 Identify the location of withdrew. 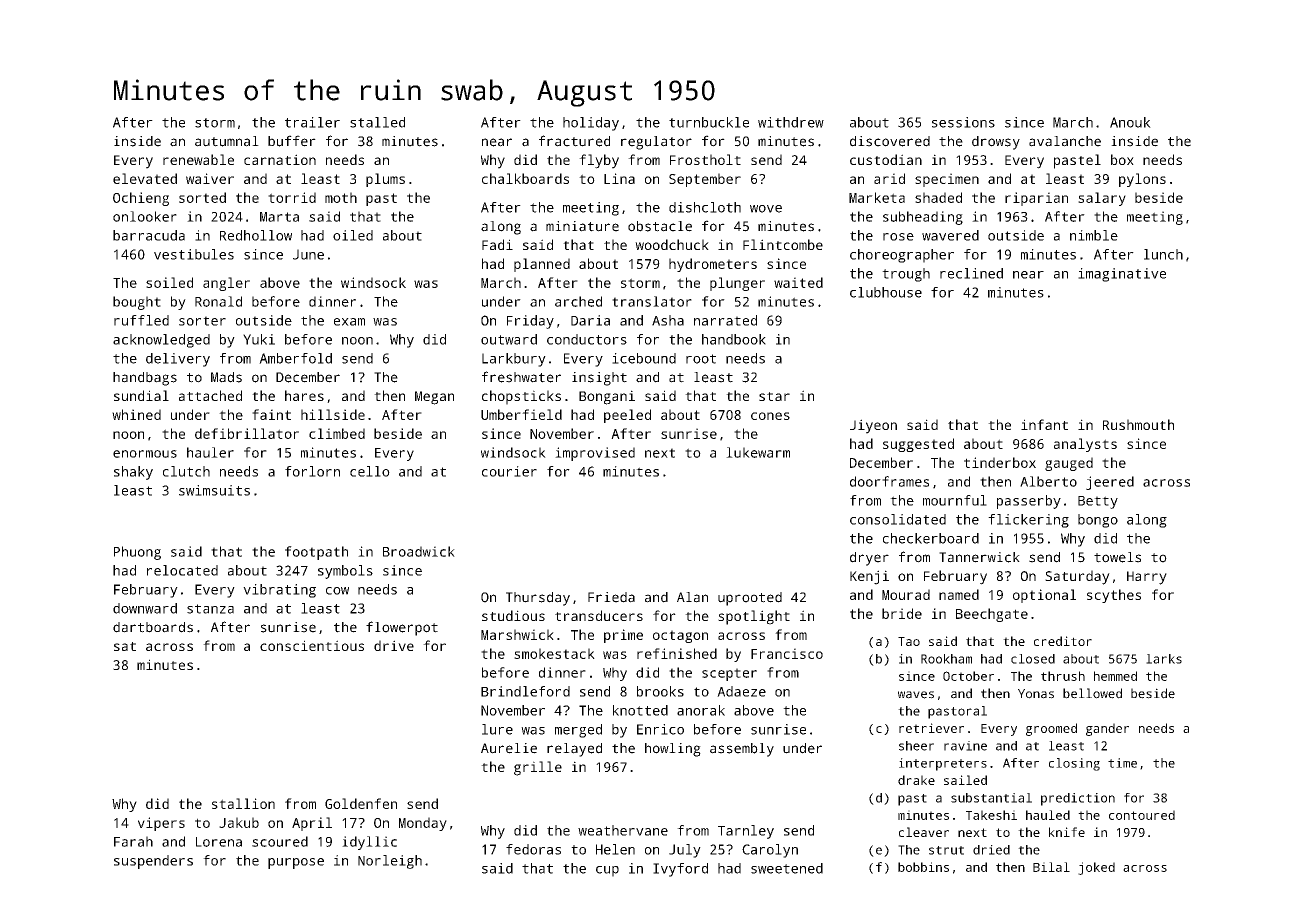
(791, 122).
